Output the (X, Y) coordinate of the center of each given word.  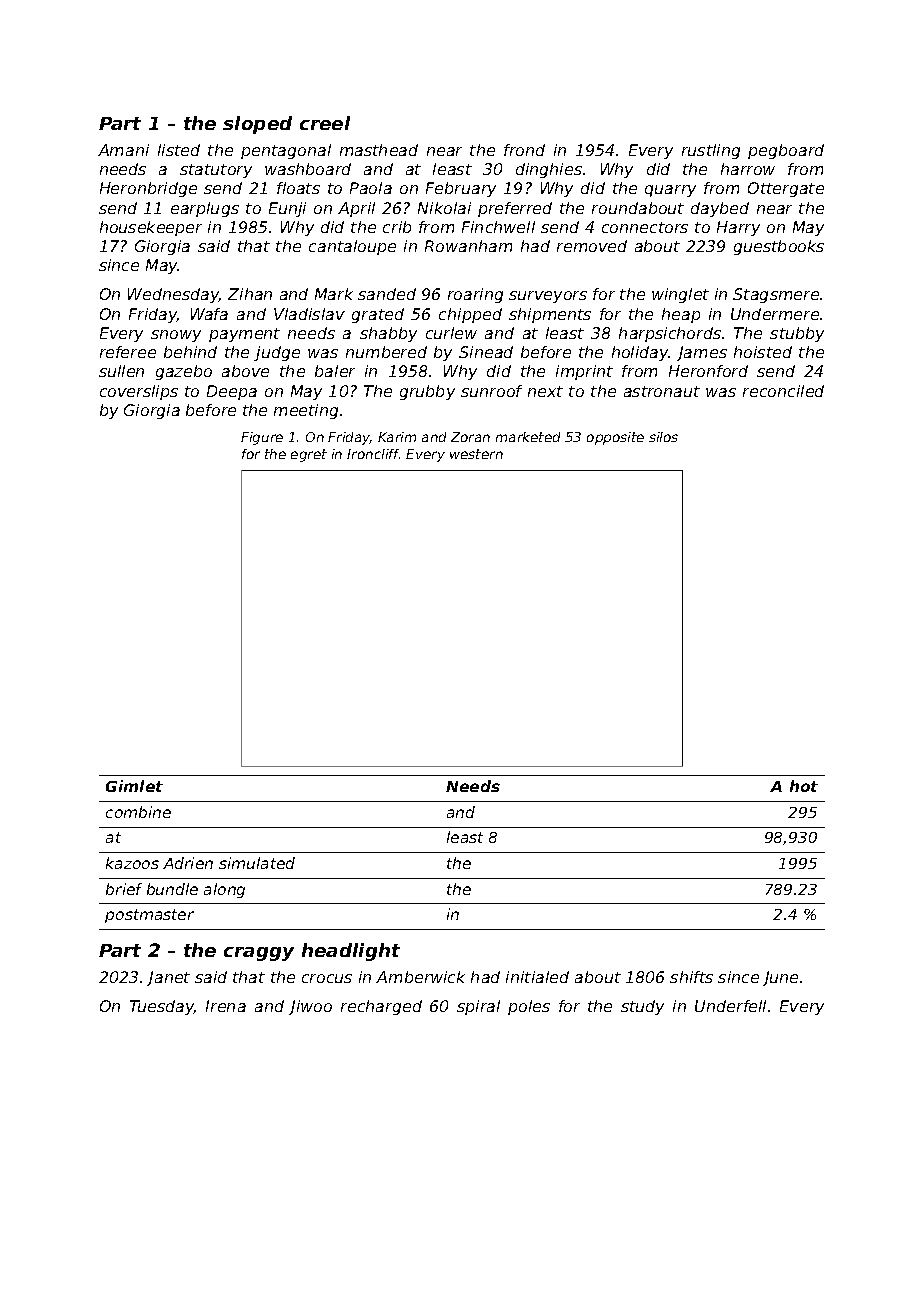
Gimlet (134, 786)
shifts (691, 977)
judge (277, 353)
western (476, 454)
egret (309, 455)
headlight (351, 952)
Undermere (775, 314)
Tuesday (162, 1007)
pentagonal (286, 151)
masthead (379, 150)
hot (804, 786)
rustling (711, 151)
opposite (615, 438)
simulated (257, 863)
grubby (427, 392)
